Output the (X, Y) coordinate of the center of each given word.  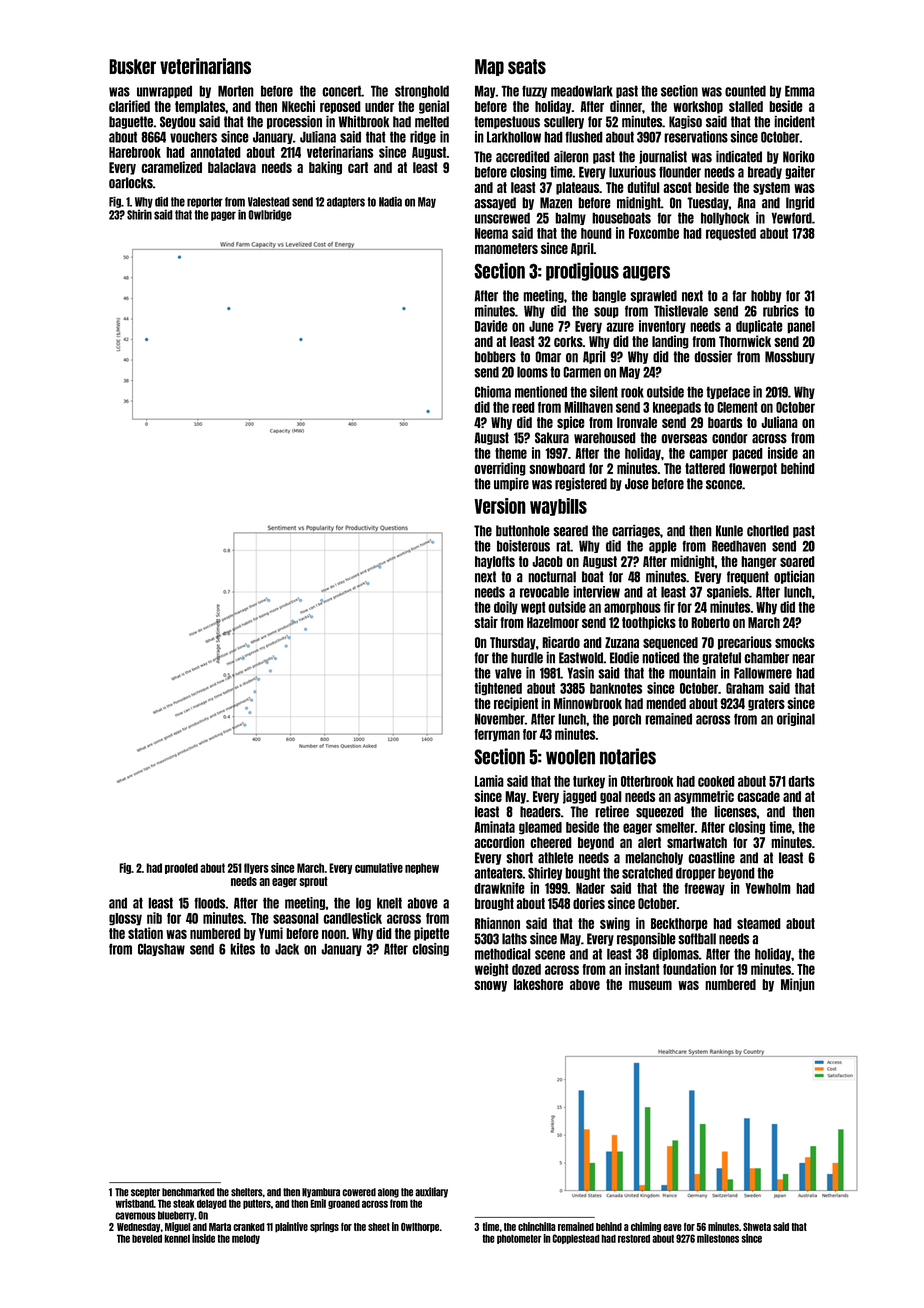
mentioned (541, 392)
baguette (131, 122)
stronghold (422, 91)
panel (801, 327)
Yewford (791, 218)
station (145, 933)
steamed (759, 923)
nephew (422, 868)
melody (246, 1239)
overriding (500, 469)
